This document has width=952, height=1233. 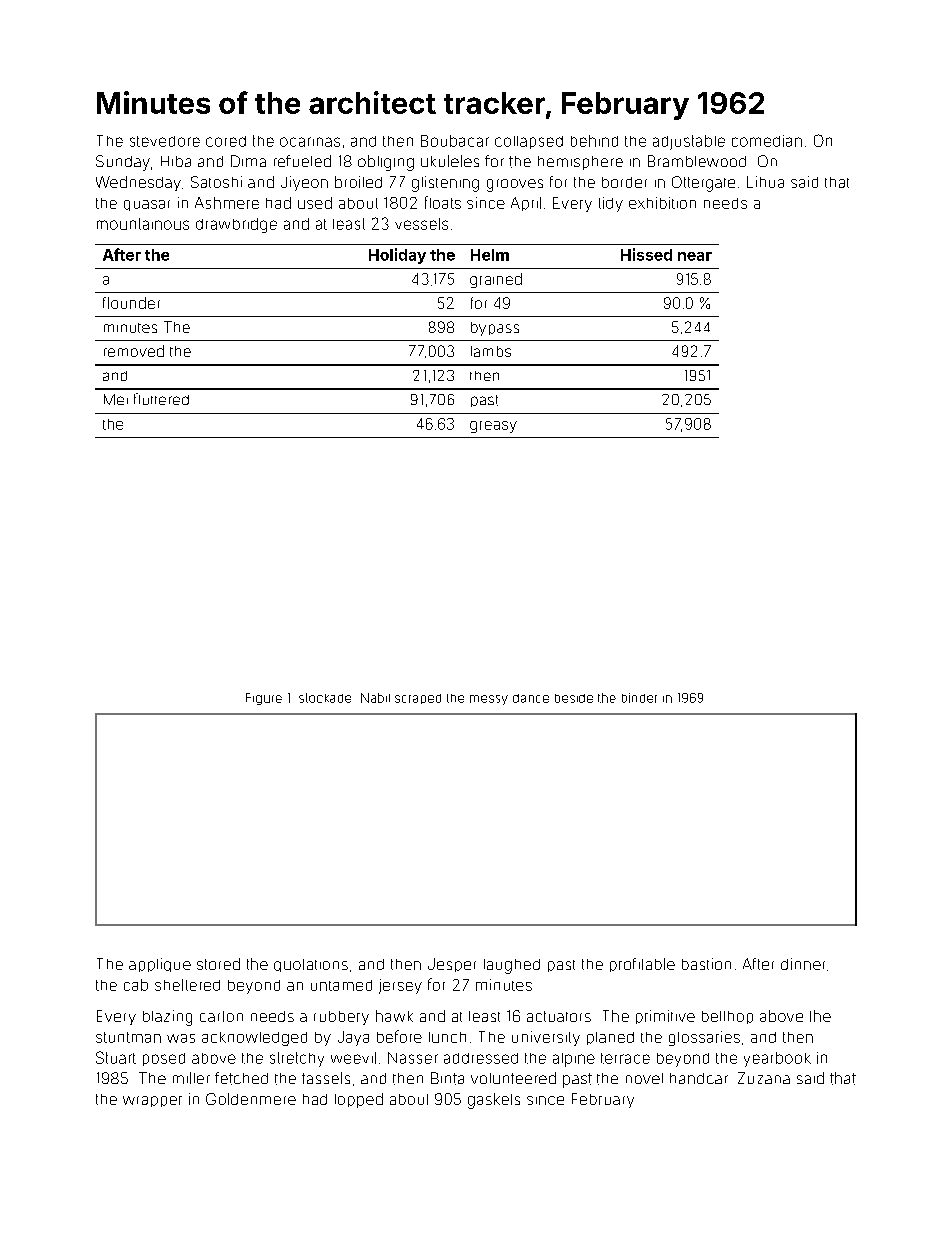 What do you see at coordinates (495, 329) in the document?
I see `bypass` at bounding box center [495, 329].
